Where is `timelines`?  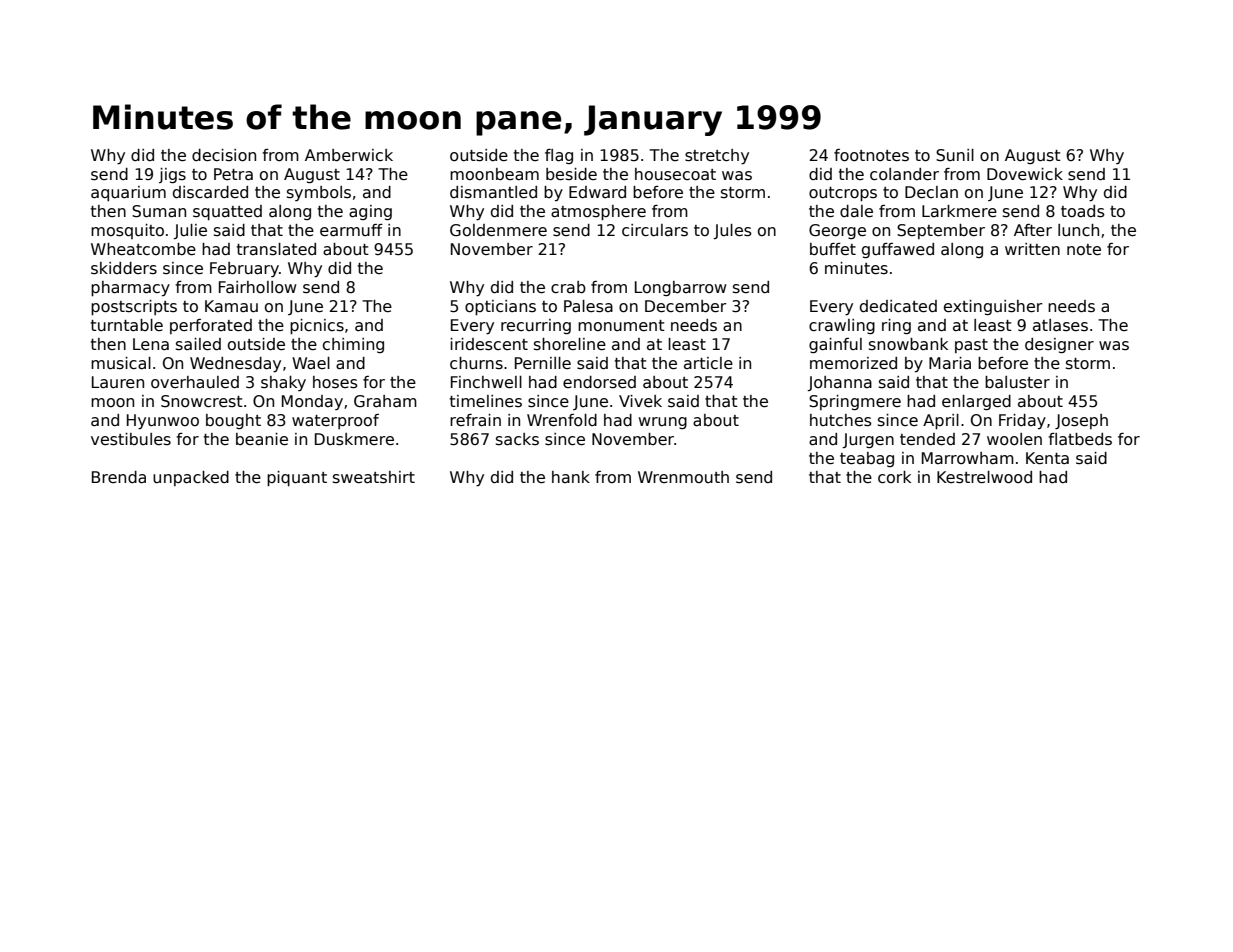 timelines is located at coordinates (486, 401).
